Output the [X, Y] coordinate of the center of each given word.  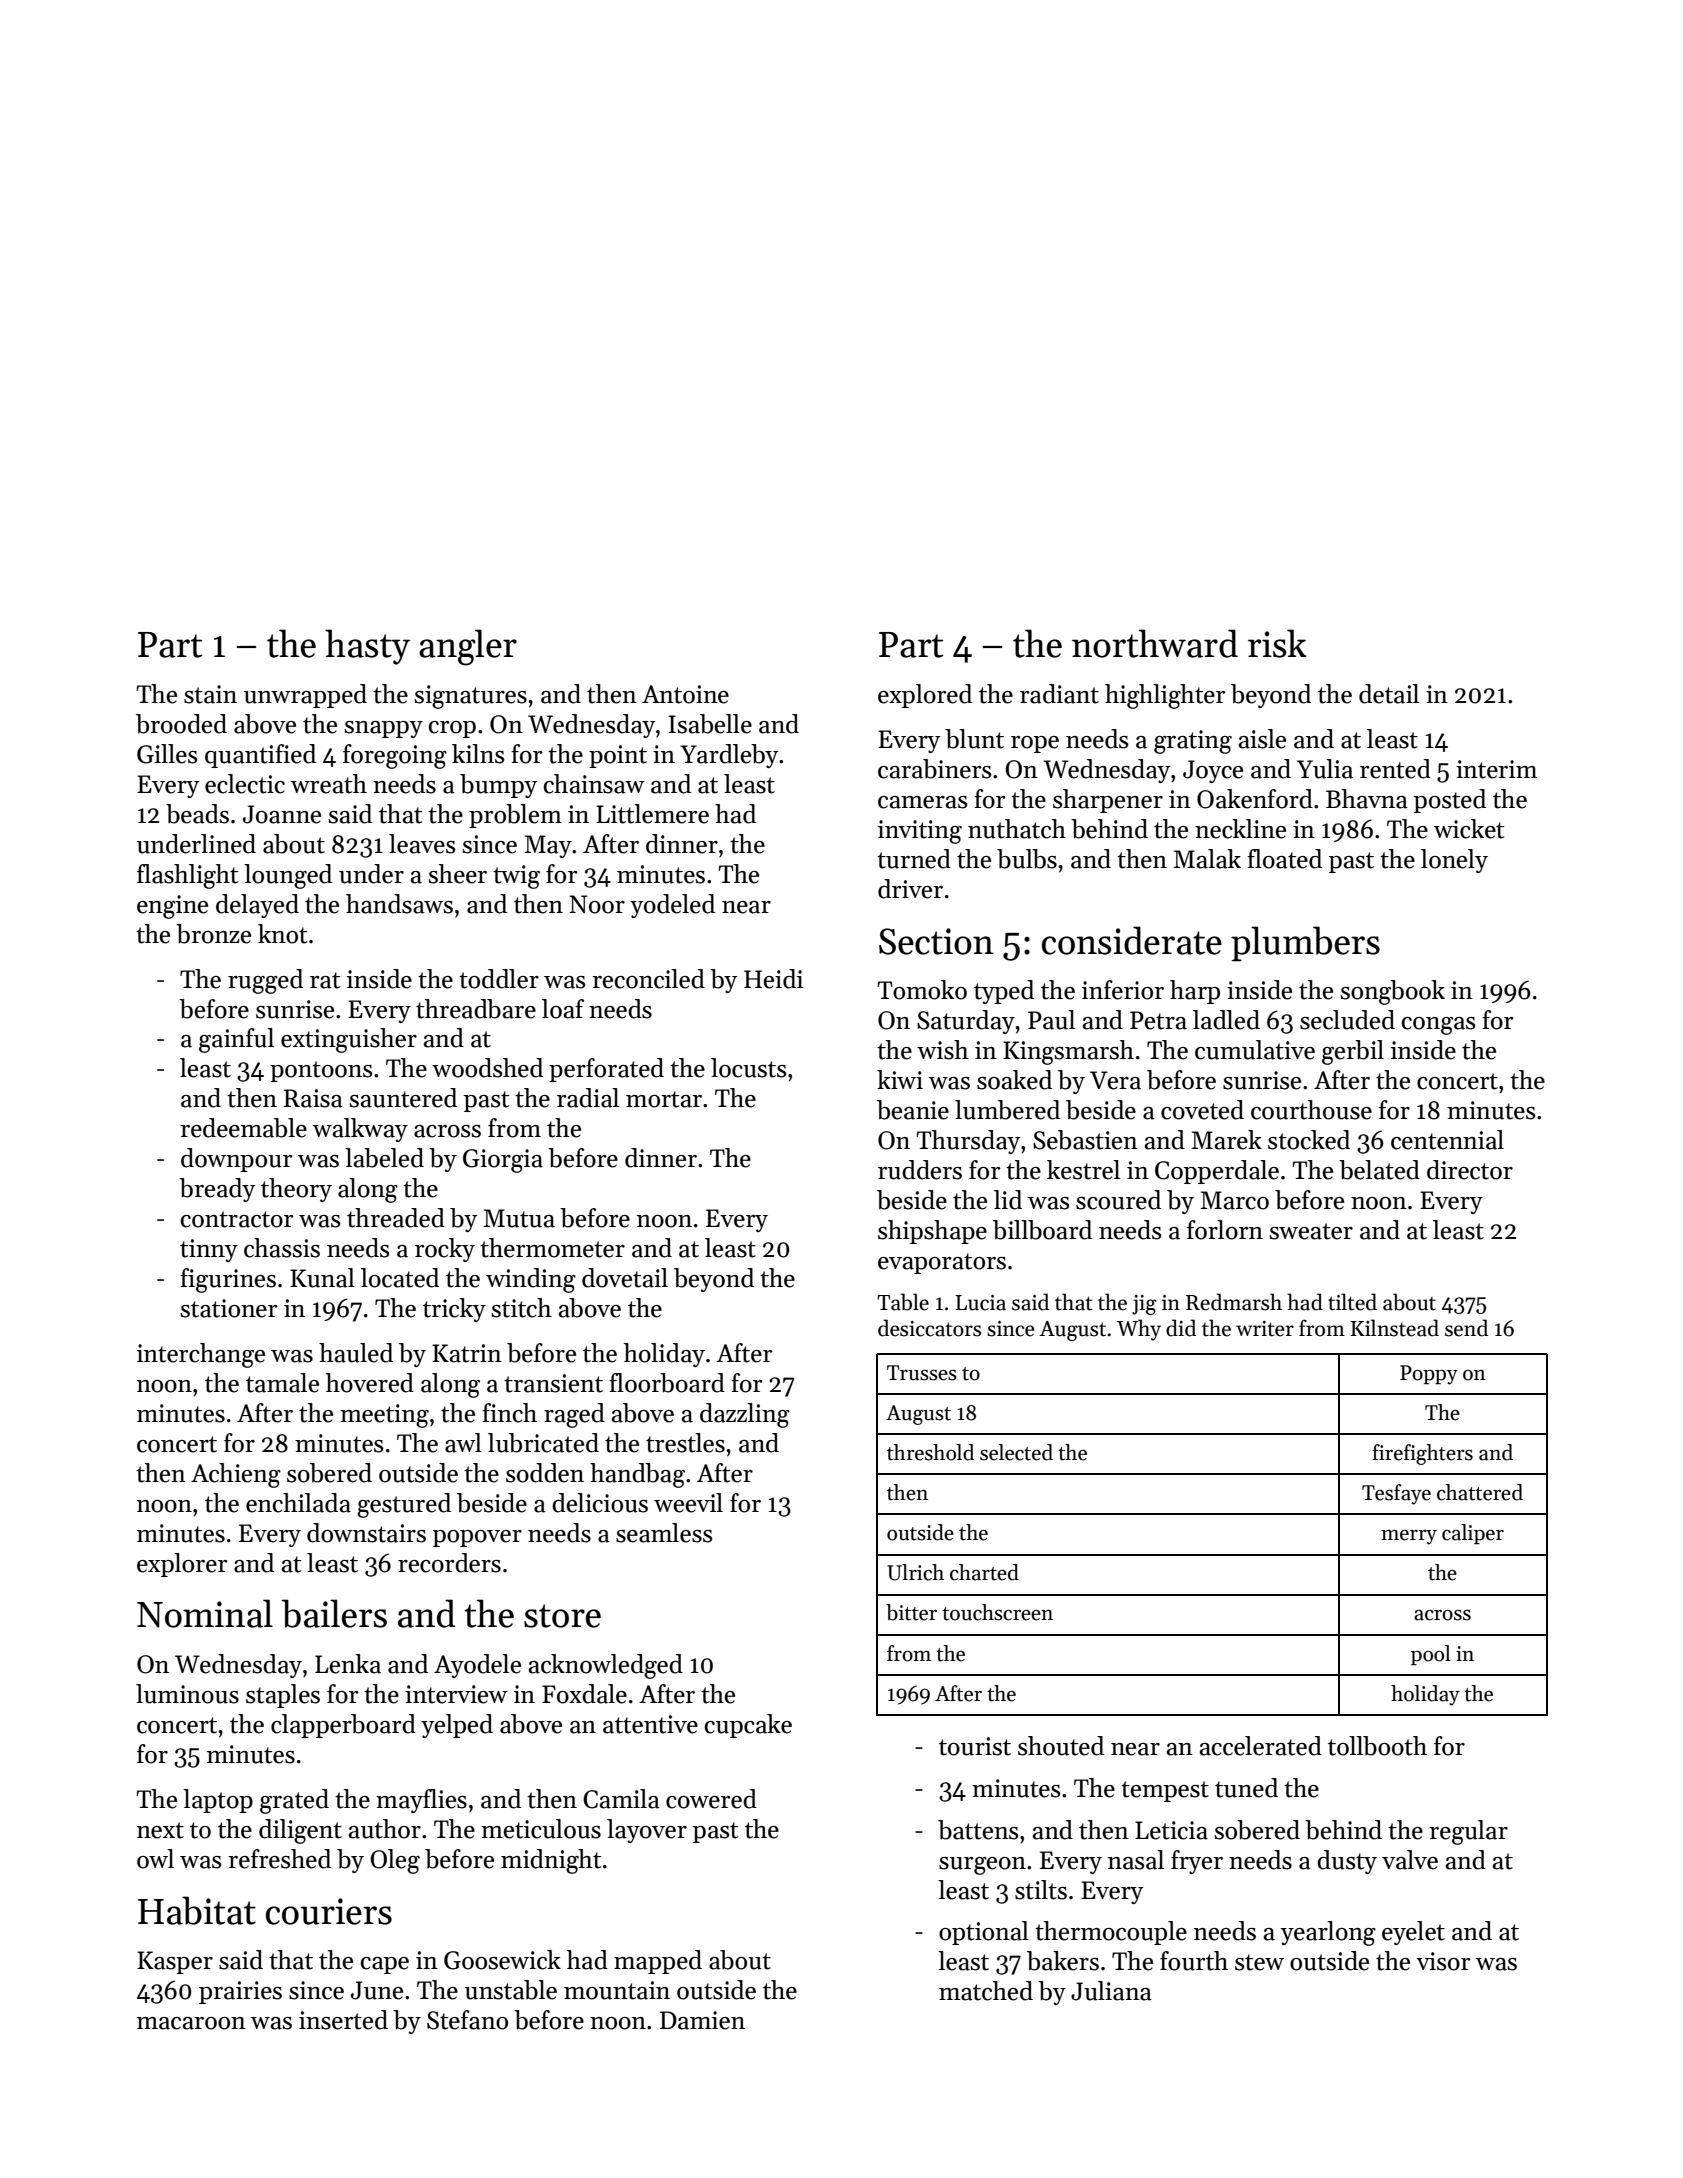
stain [210, 694]
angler [468, 647]
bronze [213, 934]
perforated [606, 1070]
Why [1139, 1330]
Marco [1234, 1200]
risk [1277, 643]
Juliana [1111, 1991]
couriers [329, 1911]
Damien [702, 2020]
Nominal [205, 1613]
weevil [688, 1503]
